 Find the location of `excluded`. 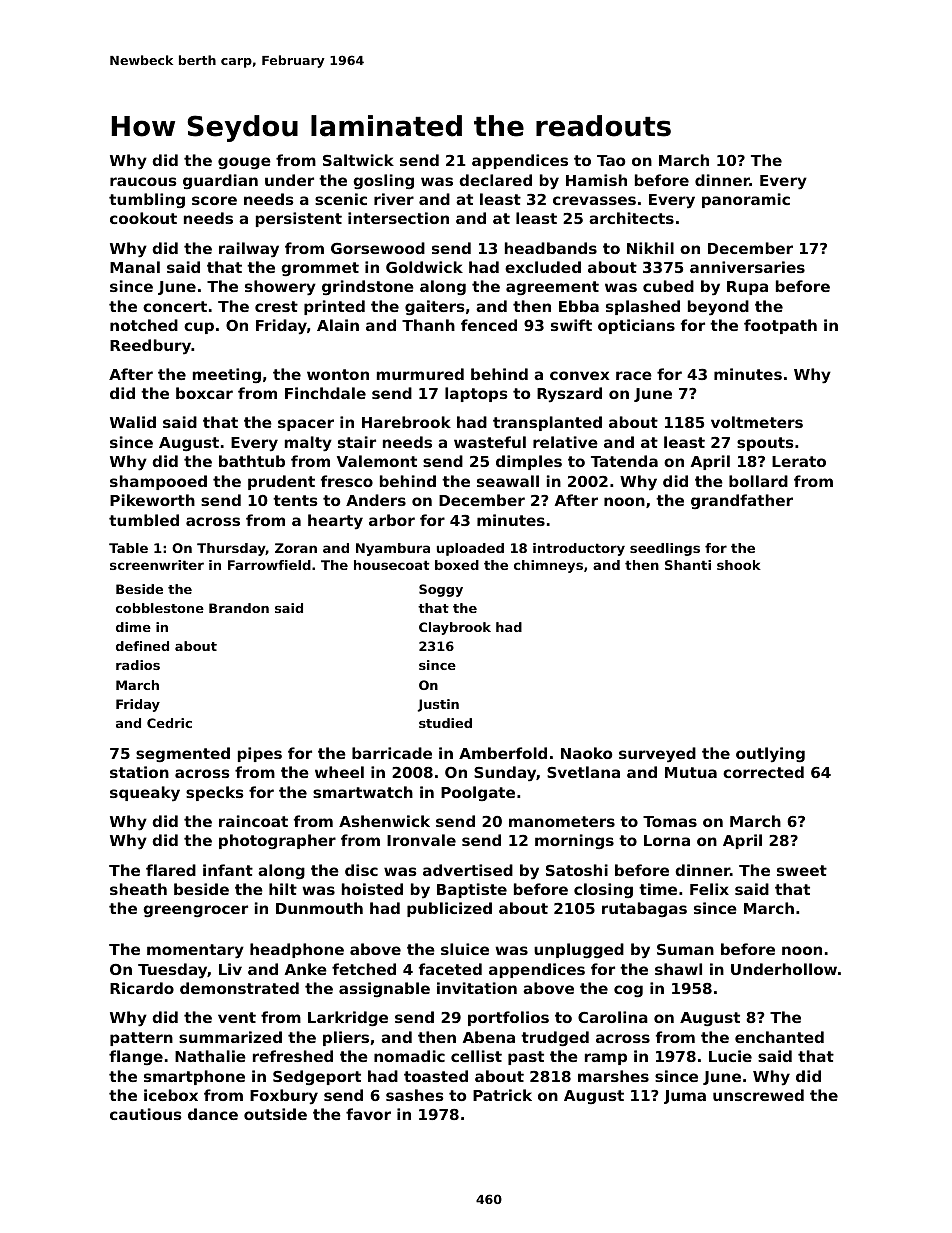

excluded is located at coordinates (543, 267).
